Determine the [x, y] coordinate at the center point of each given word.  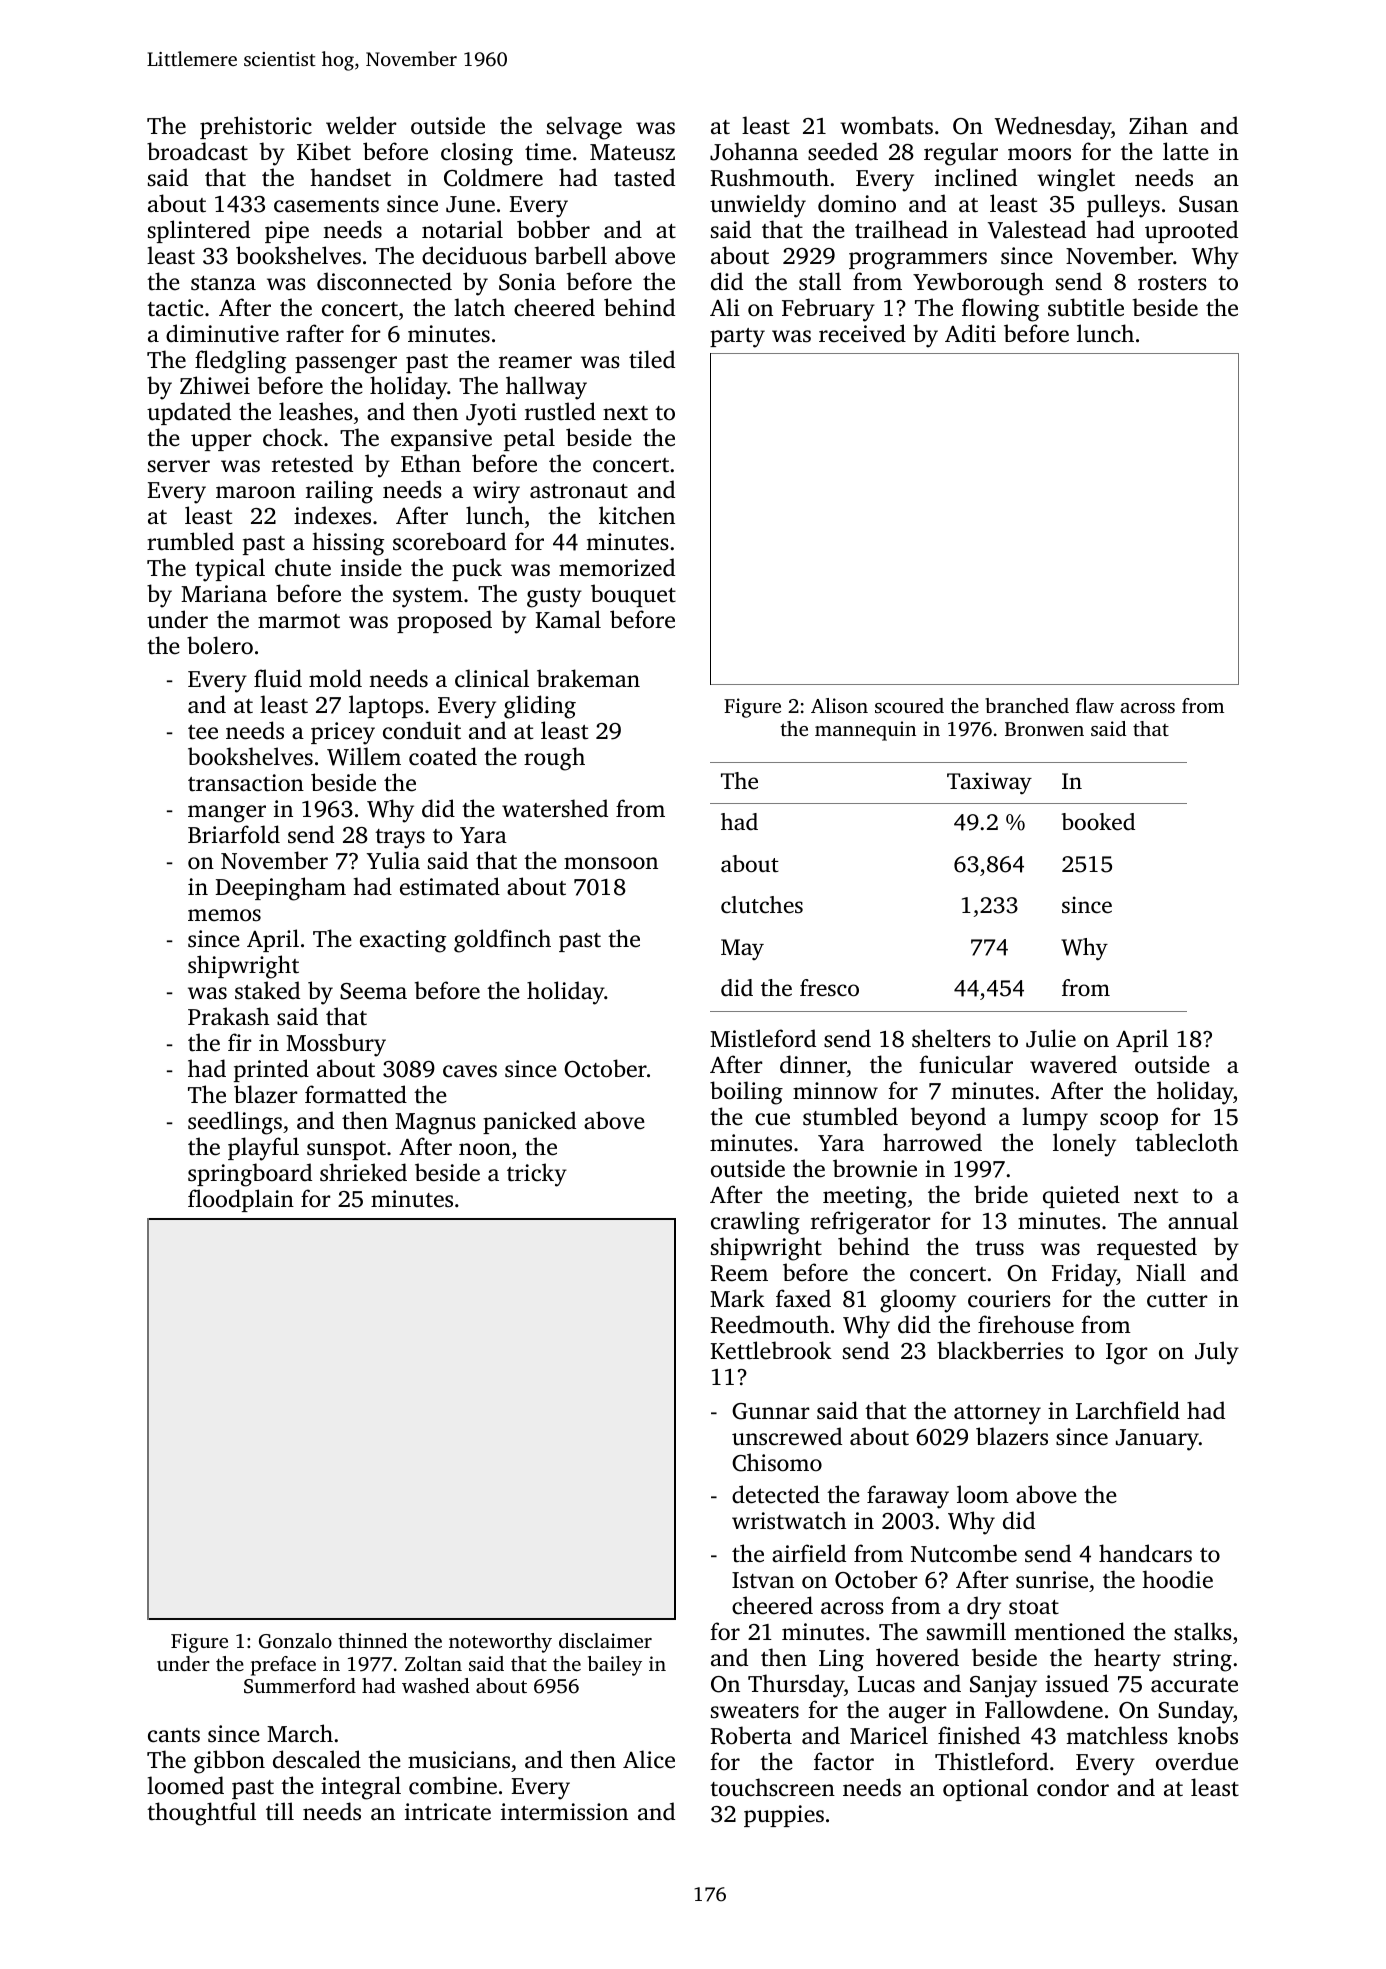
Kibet [324, 151]
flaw [1095, 705]
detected [776, 1494]
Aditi [970, 333]
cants [174, 1735]
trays [400, 839]
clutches [762, 905]
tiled [652, 359]
